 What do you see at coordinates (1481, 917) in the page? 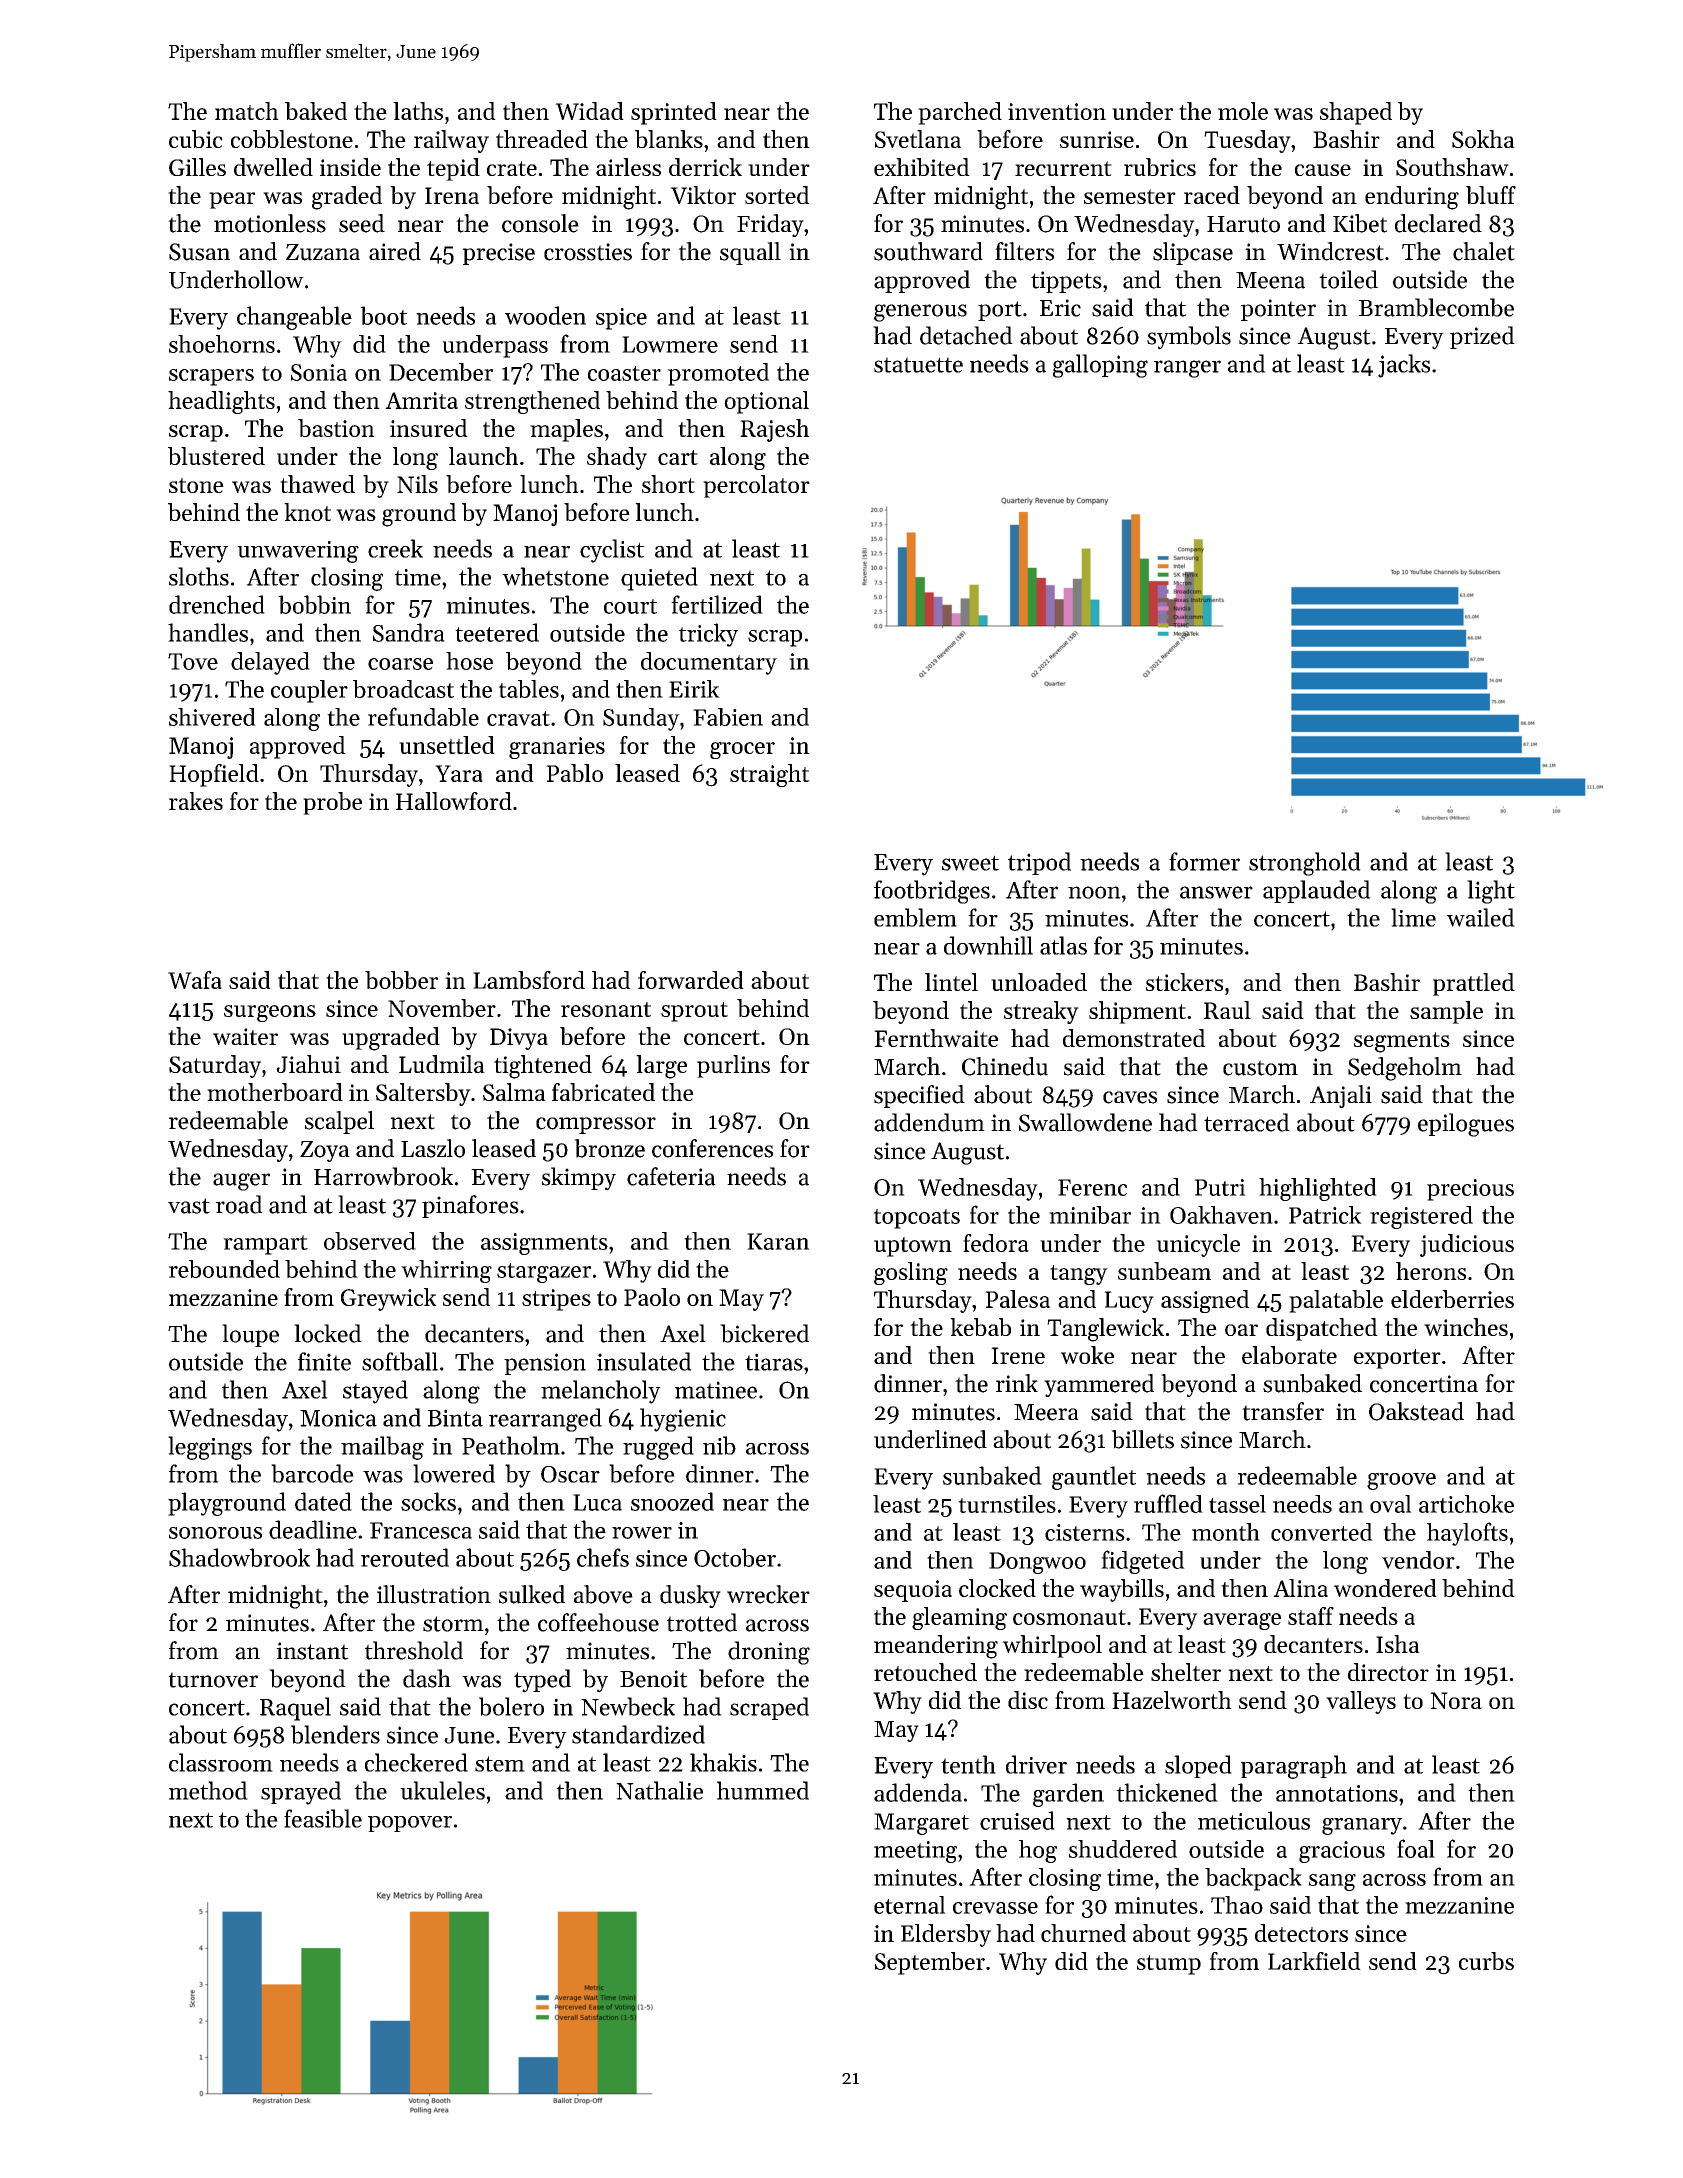
I see `wailed` at bounding box center [1481, 917].
